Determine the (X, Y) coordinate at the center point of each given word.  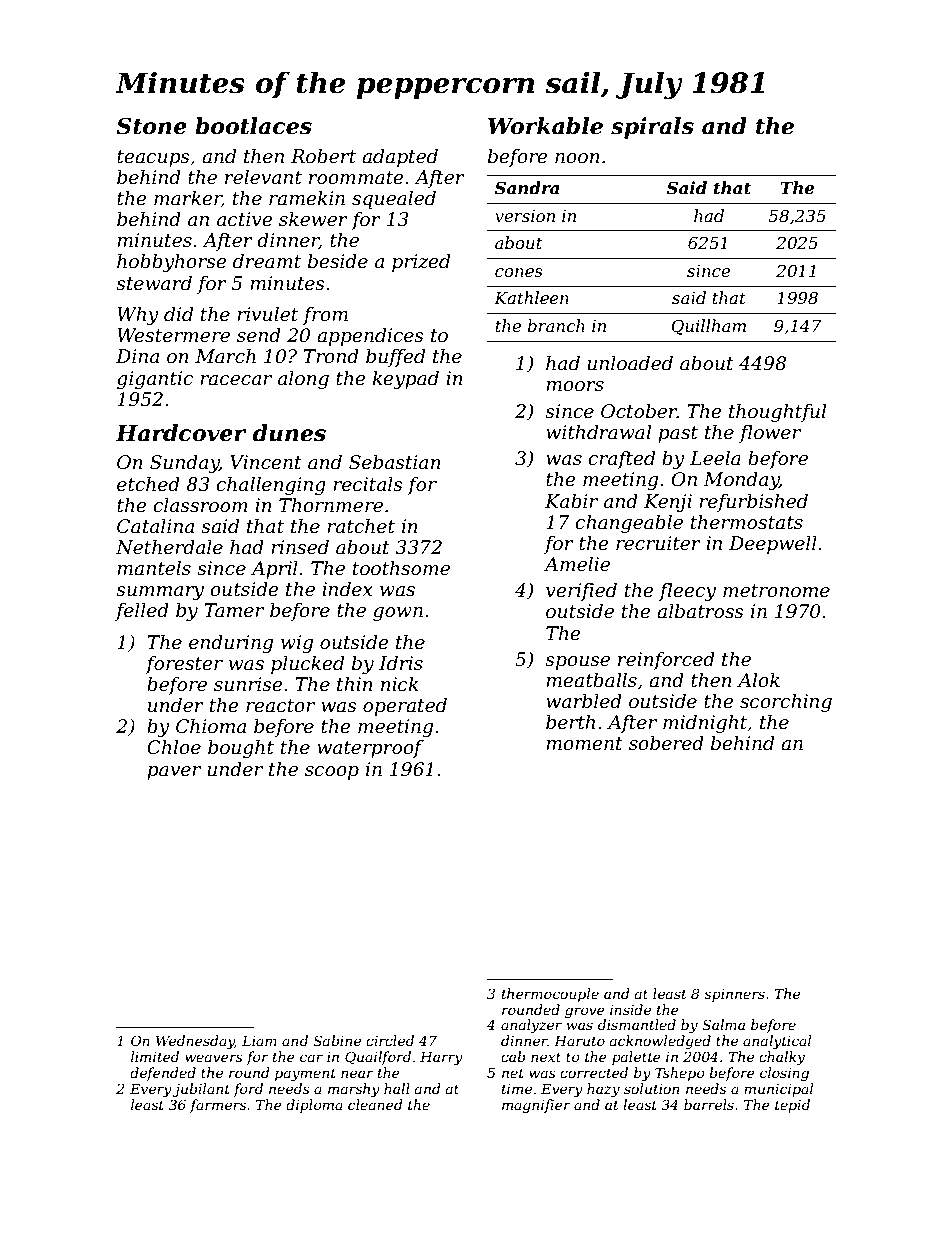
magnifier (536, 1106)
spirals (652, 128)
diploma (314, 1106)
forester (184, 665)
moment (584, 744)
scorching (786, 703)
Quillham (708, 327)
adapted (400, 158)
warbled (584, 701)
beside (338, 261)
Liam (259, 1040)
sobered (666, 743)
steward (154, 283)
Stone (151, 126)
